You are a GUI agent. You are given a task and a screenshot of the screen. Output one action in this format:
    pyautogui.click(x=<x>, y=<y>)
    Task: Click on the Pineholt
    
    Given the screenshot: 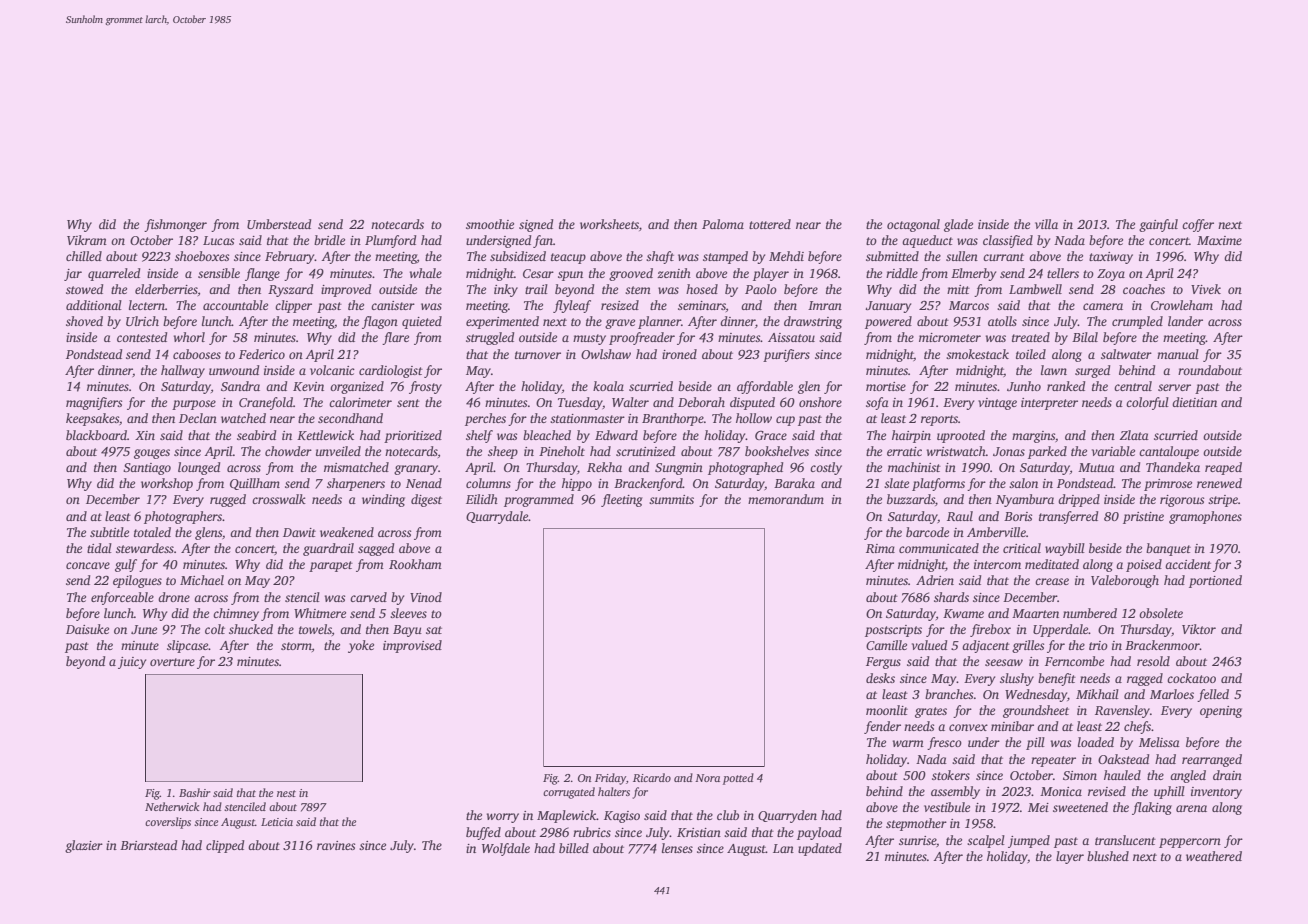 What is the action you would take?
    pyautogui.click(x=562, y=451)
